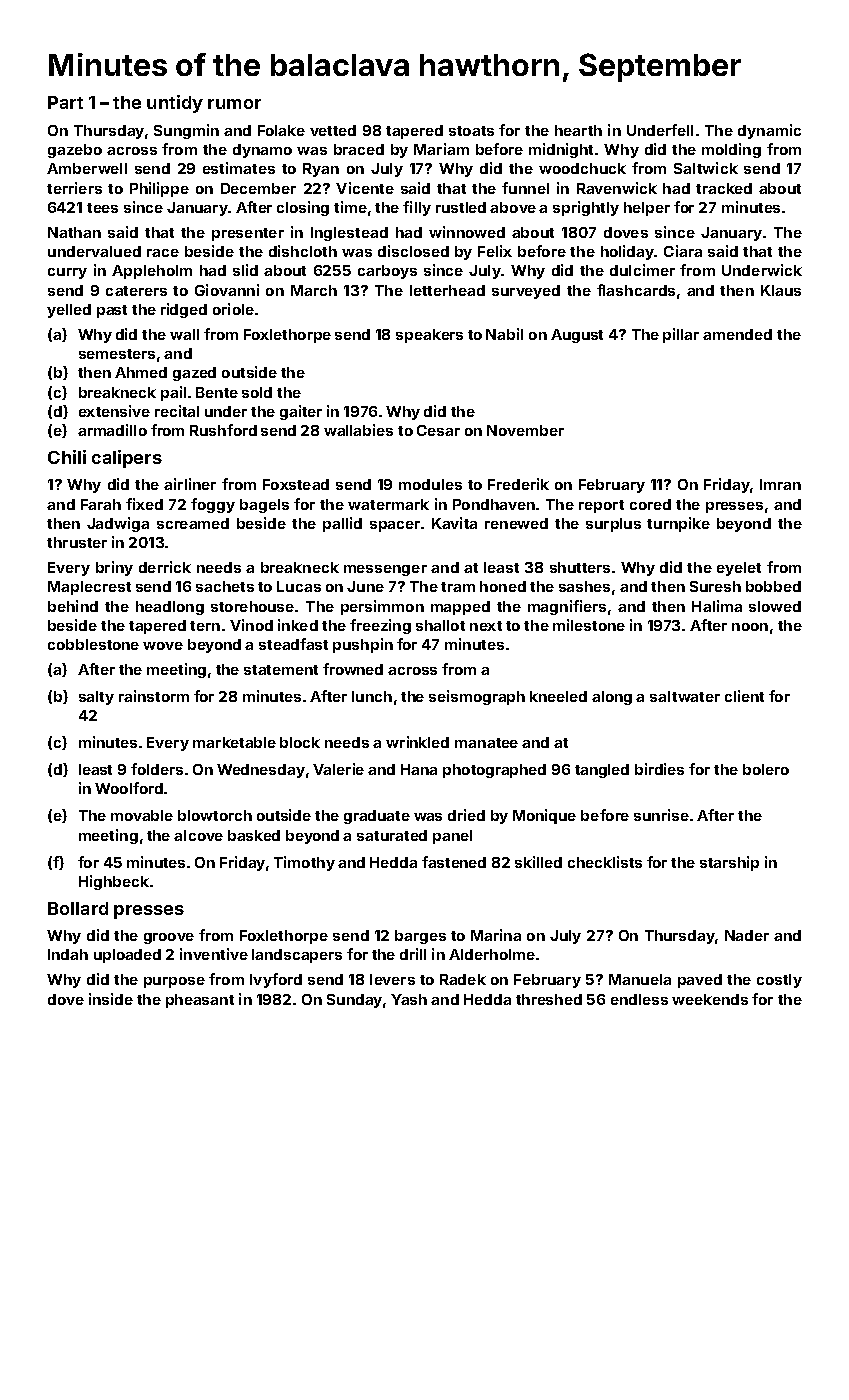 The width and height of the page is (849, 1400). I want to click on vetted, so click(333, 130).
